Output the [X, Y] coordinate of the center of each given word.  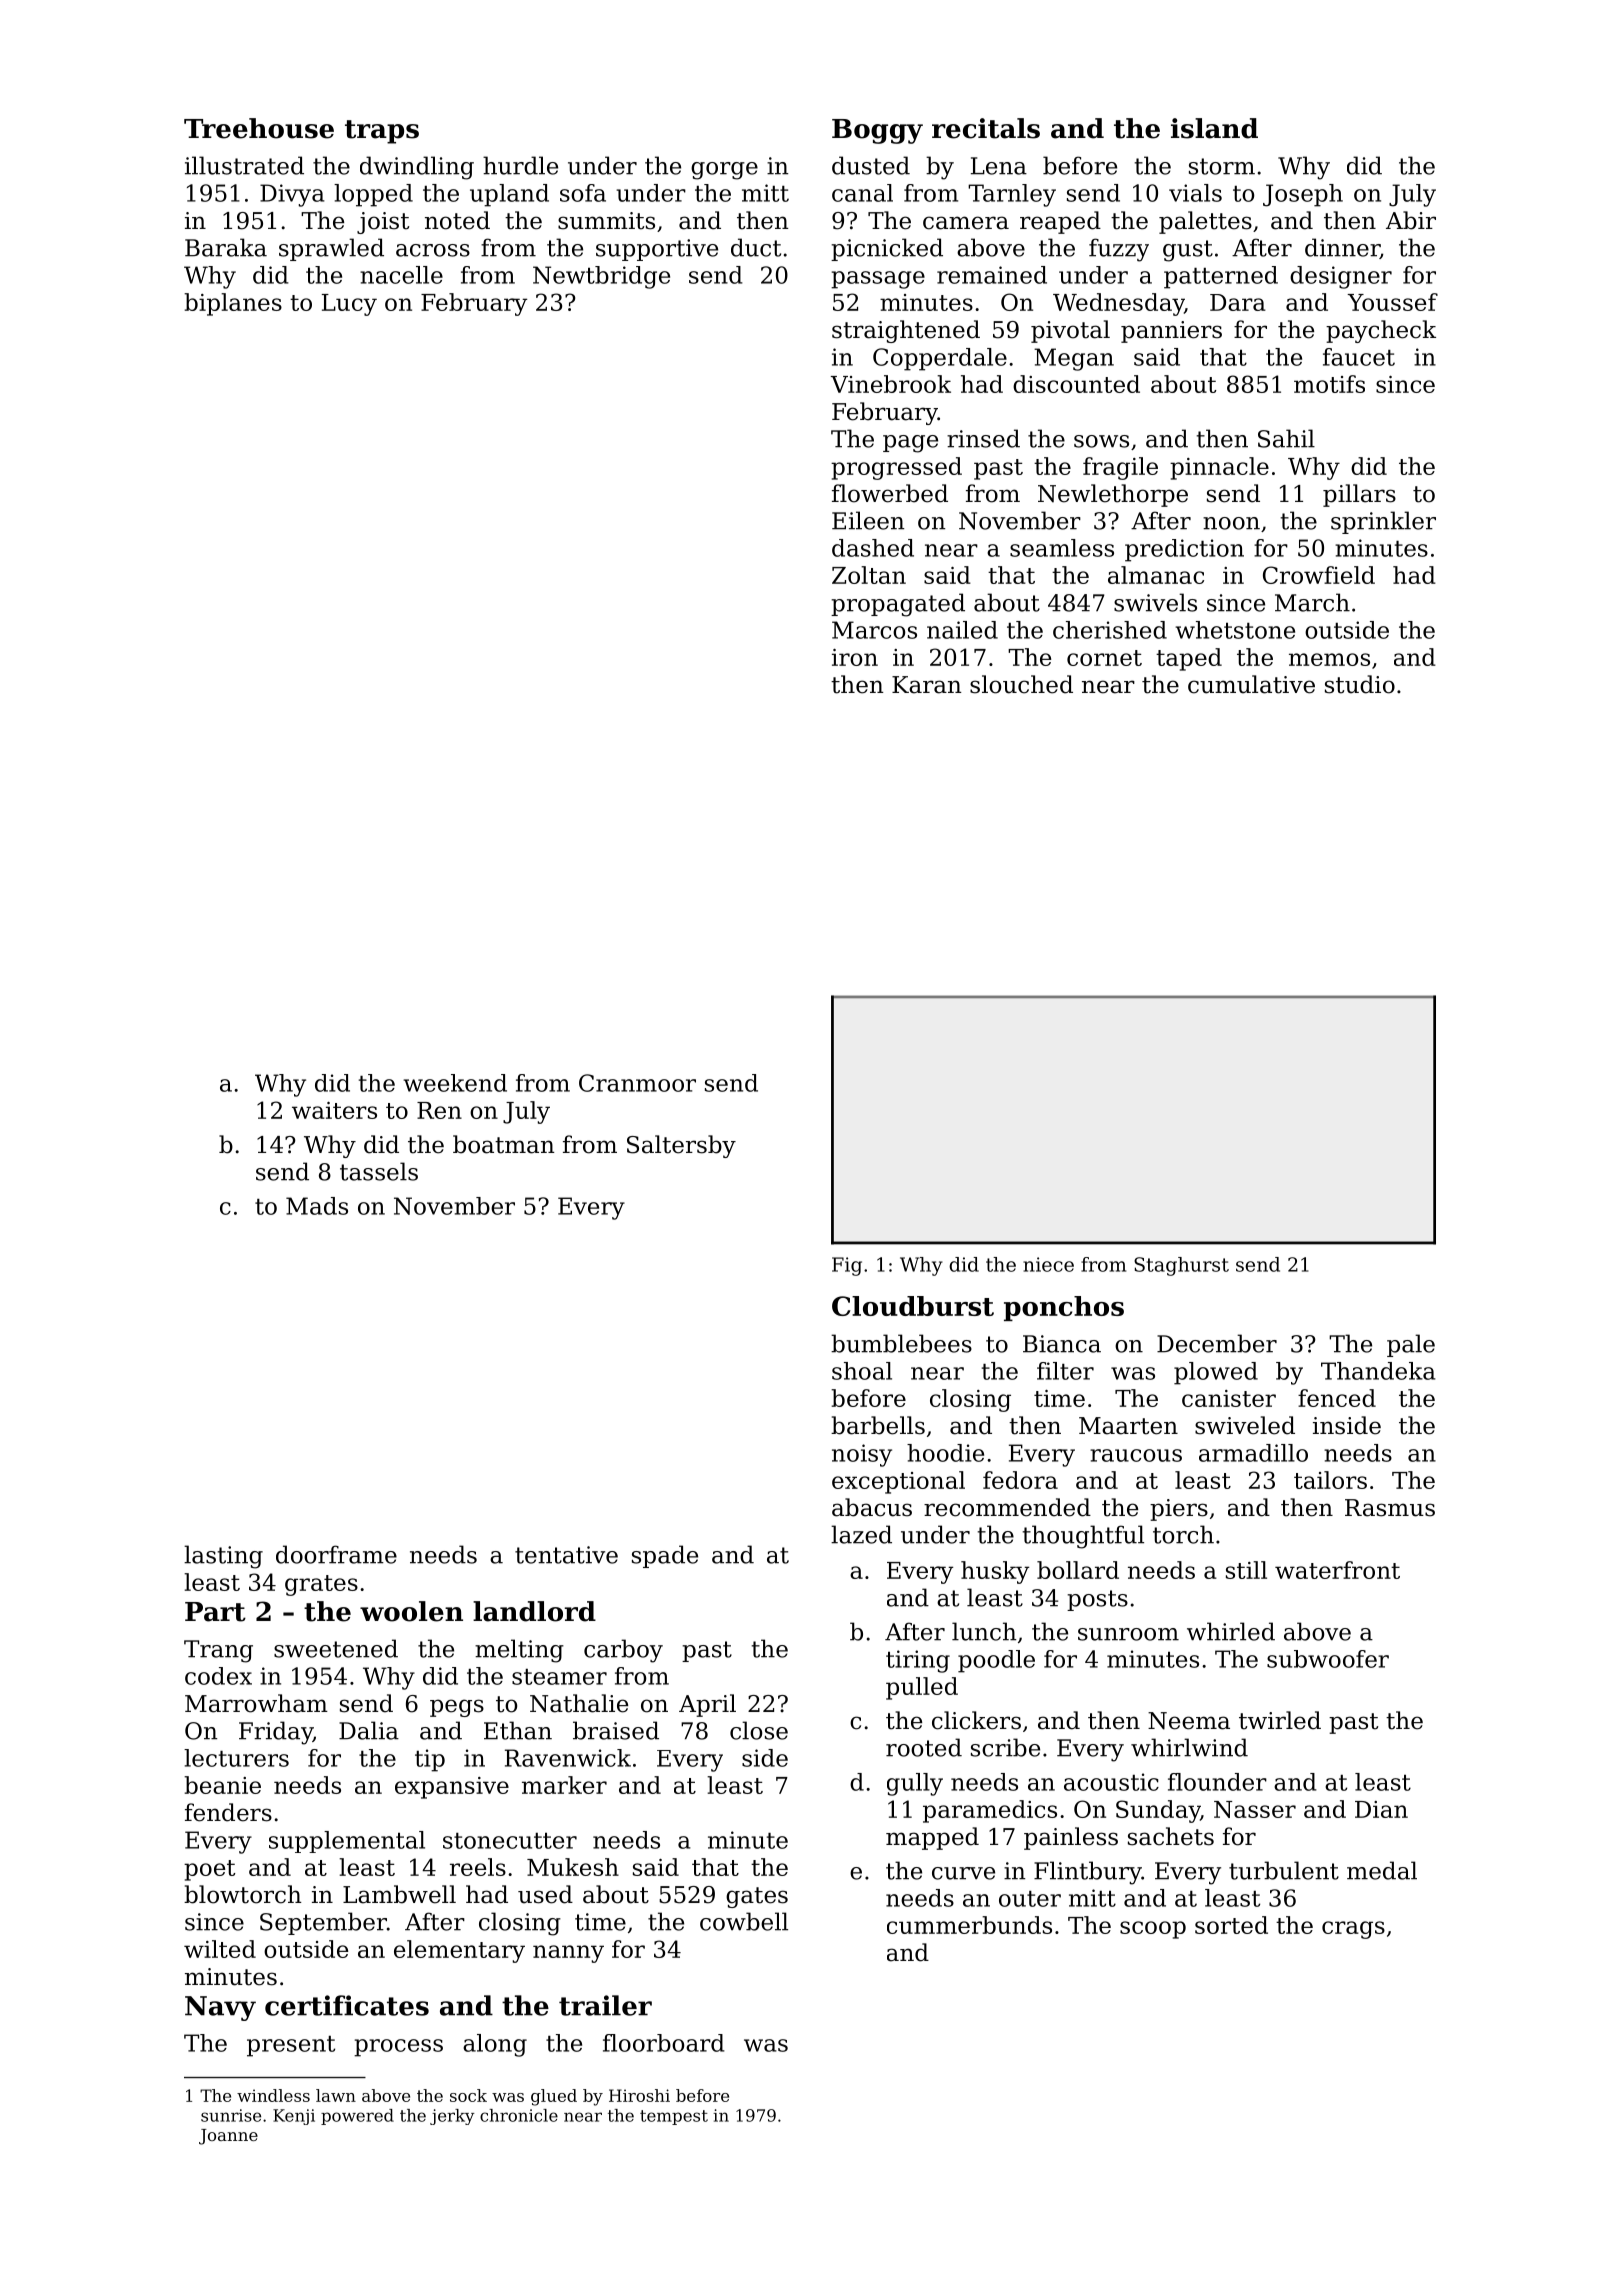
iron [855, 657]
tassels [379, 1171]
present [291, 2046]
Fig [847, 1266]
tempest [674, 2117]
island [1214, 128]
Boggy [877, 131]
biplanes [233, 304]
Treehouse [259, 128]
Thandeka [1378, 1371]
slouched [1021, 684]
